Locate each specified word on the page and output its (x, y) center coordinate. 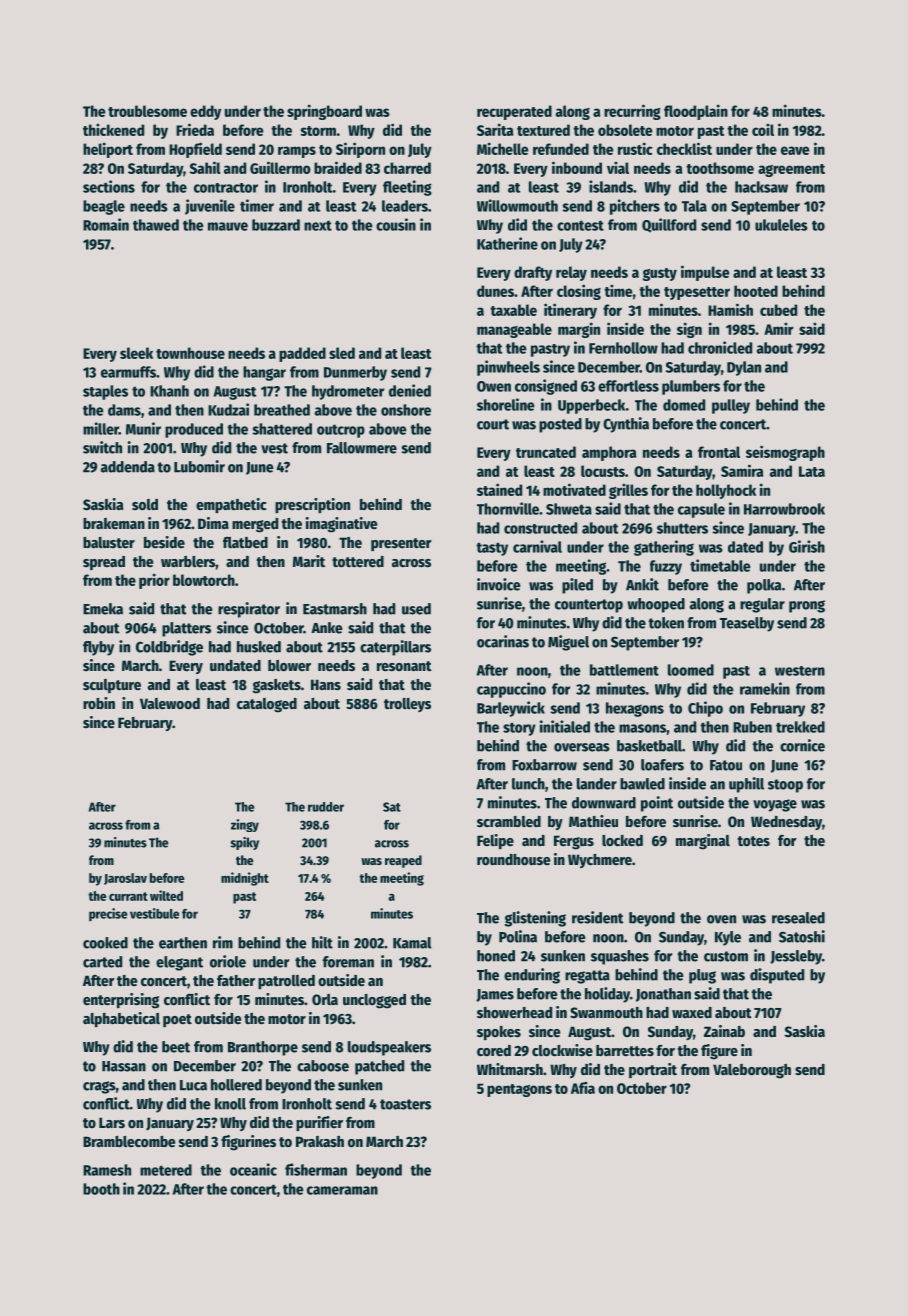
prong (807, 606)
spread (104, 563)
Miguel (568, 643)
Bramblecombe (129, 1141)
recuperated (514, 112)
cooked (105, 943)
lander (597, 784)
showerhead (514, 1012)
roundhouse (513, 859)
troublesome (147, 111)
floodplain (696, 112)
